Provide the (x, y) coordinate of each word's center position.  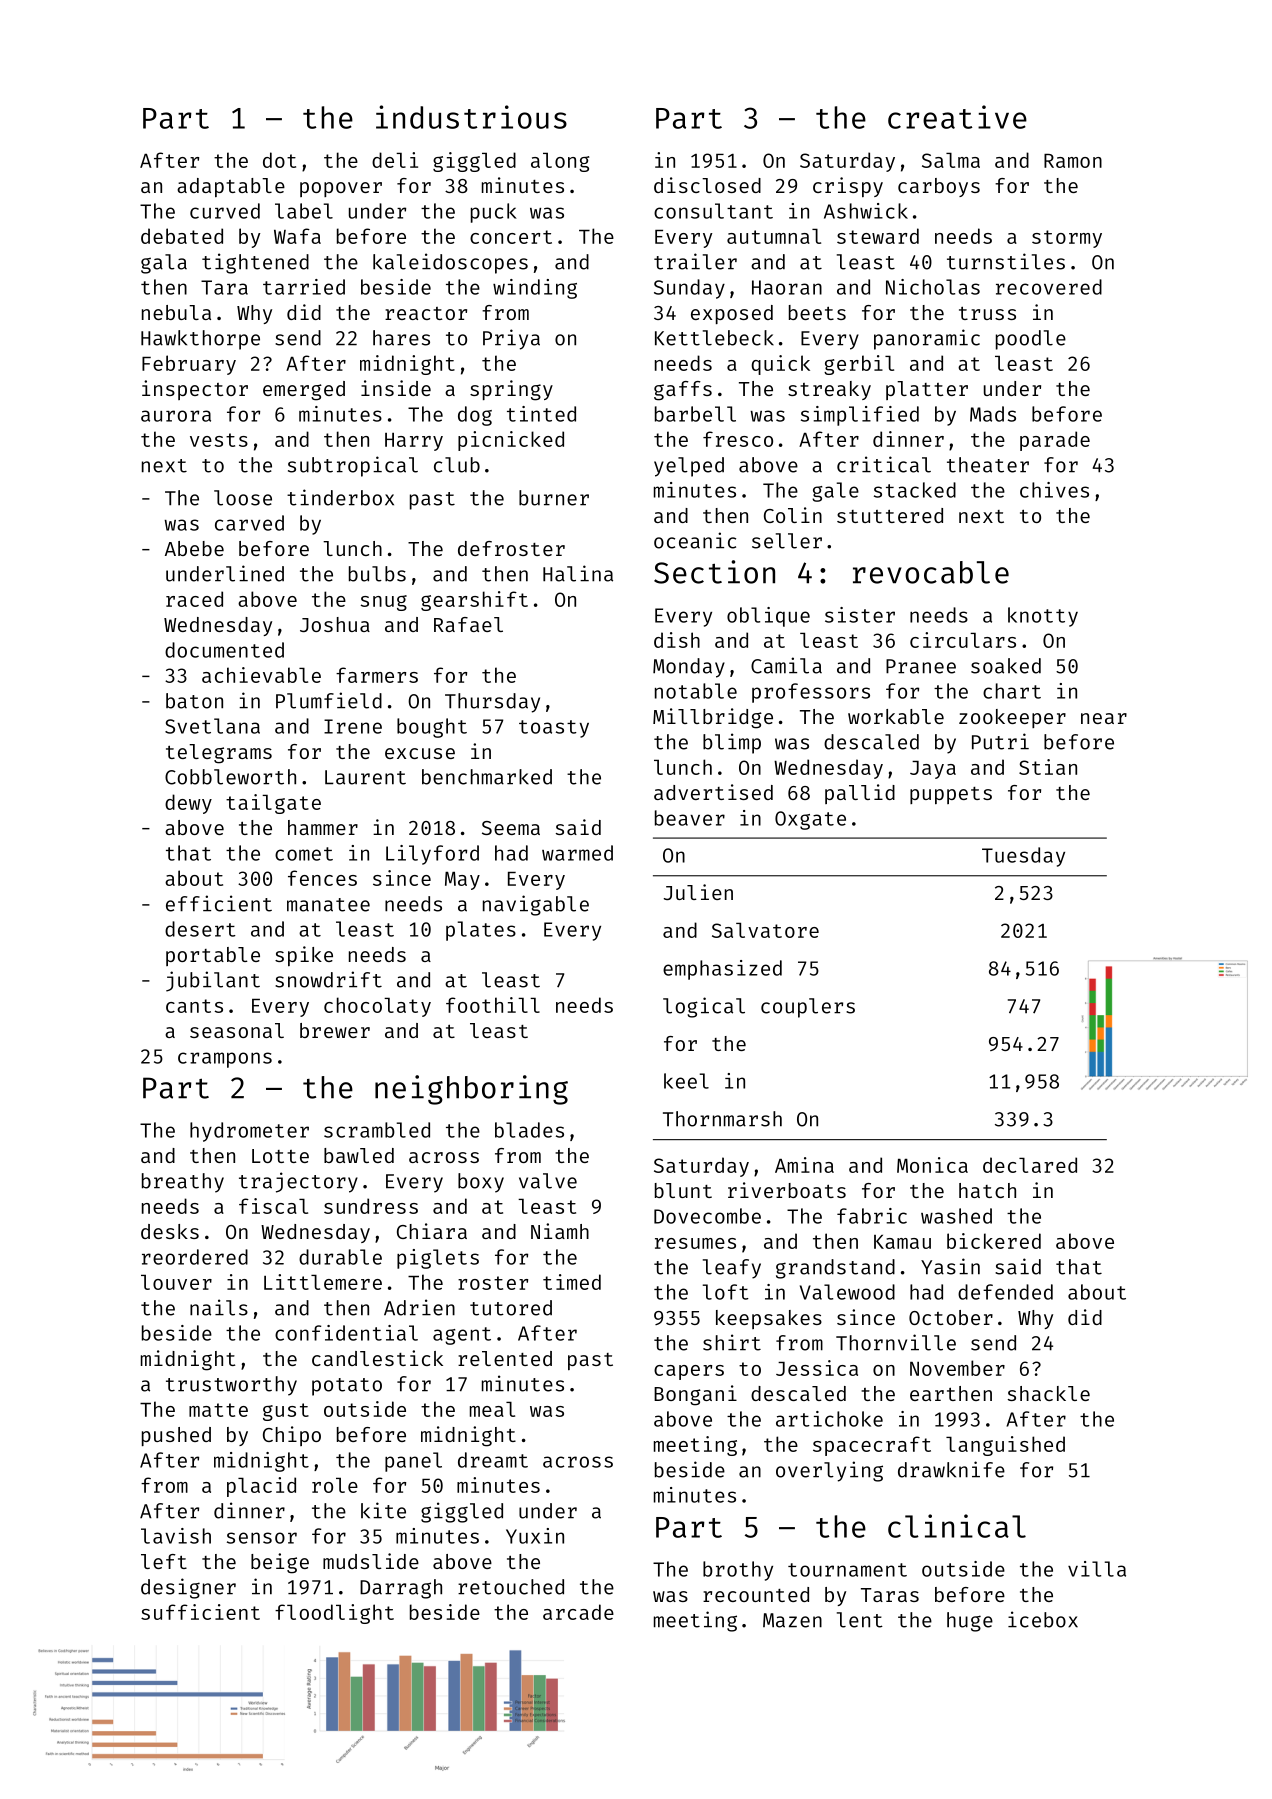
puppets (951, 795)
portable (213, 956)
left (164, 1561)
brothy (738, 1571)
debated (182, 236)
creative (957, 117)
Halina (578, 573)
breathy (183, 1183)
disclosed (707, 185)
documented (224, 650)
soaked (1006, 666)
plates (481, 931)
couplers (808, 1008)
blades (529, 1130)
